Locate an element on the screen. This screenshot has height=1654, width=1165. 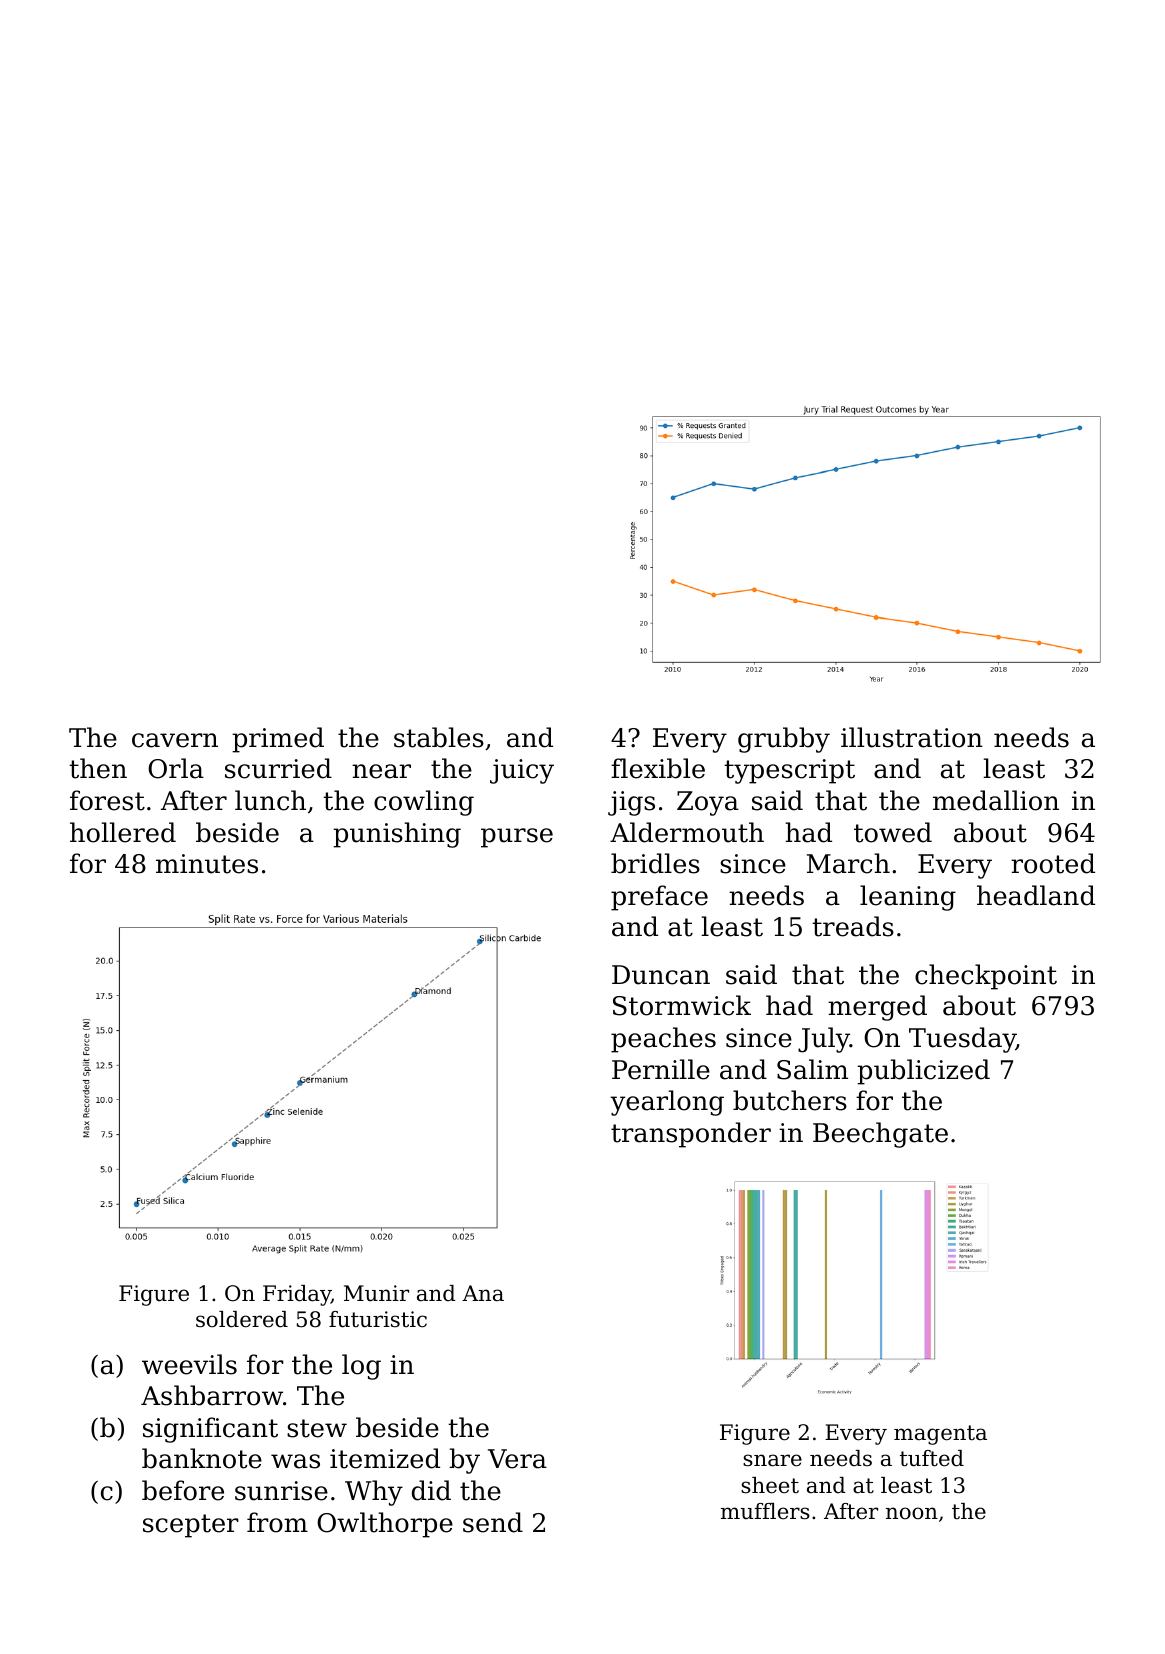
minutes is located at coordinates (207, 864).
